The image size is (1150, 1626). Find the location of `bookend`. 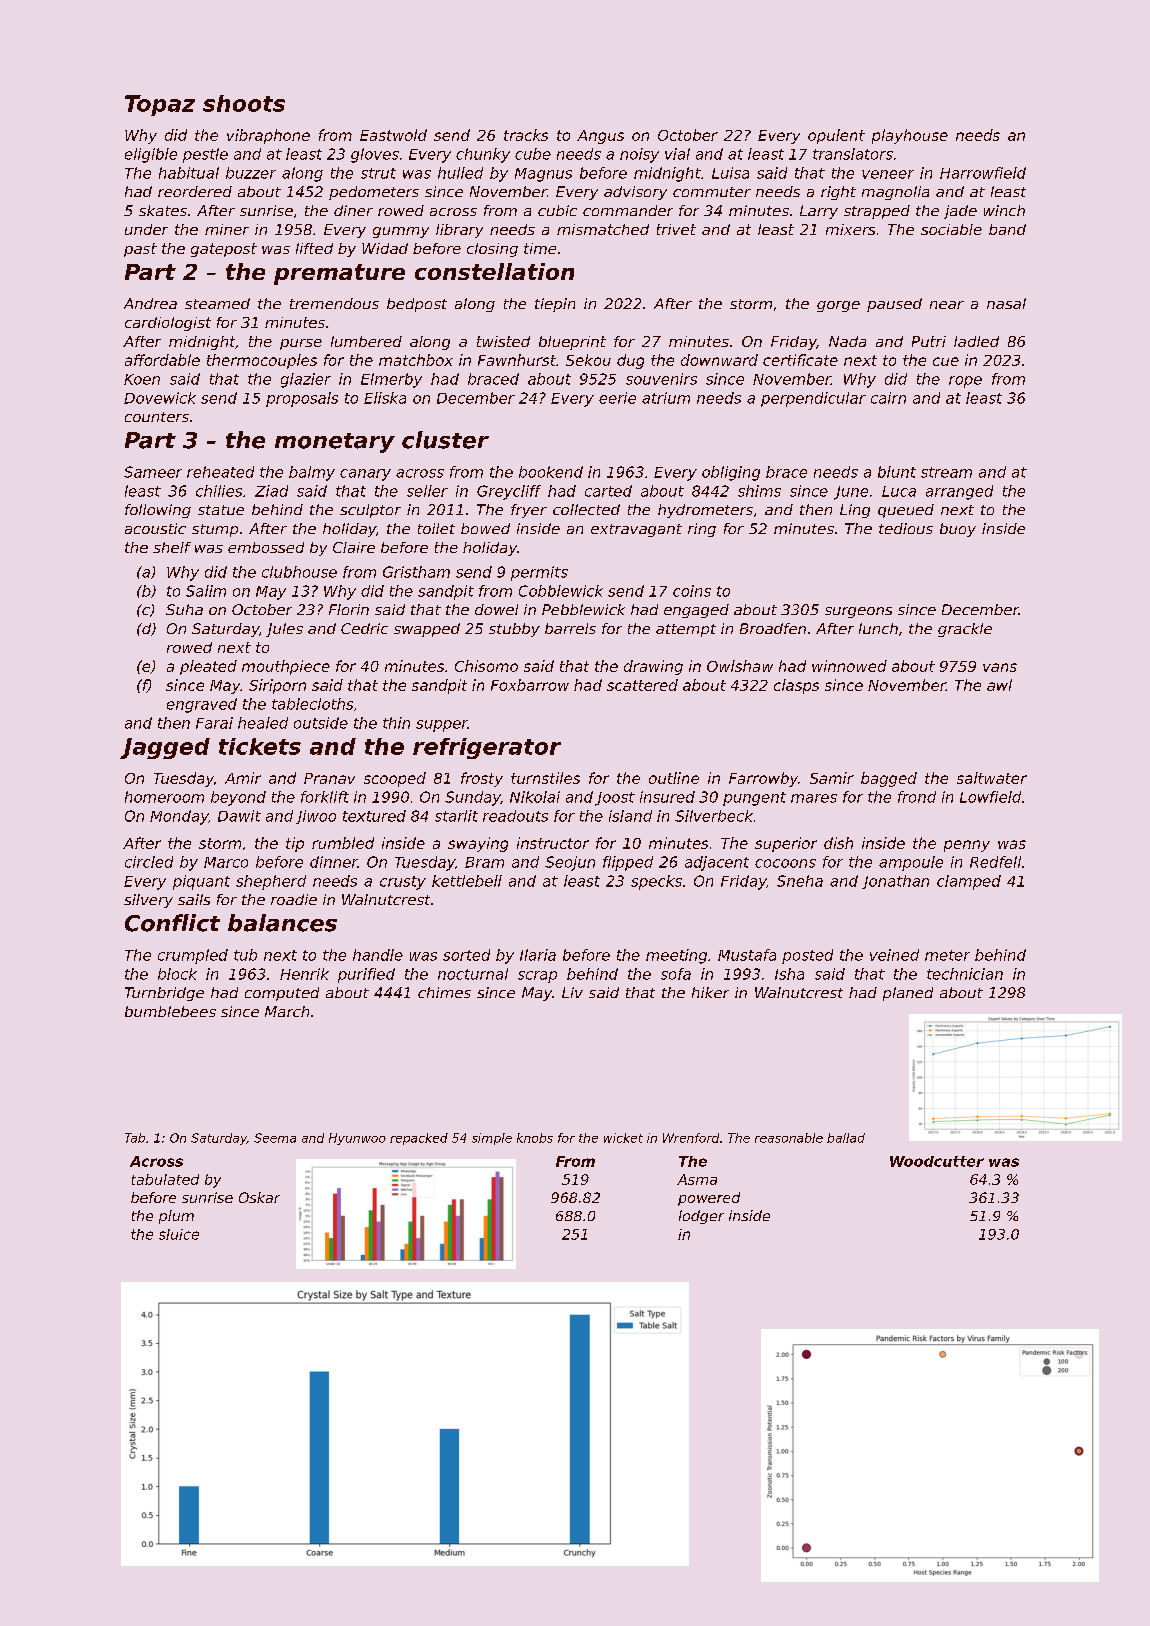

bookend is located at coordinates (551, 472).
